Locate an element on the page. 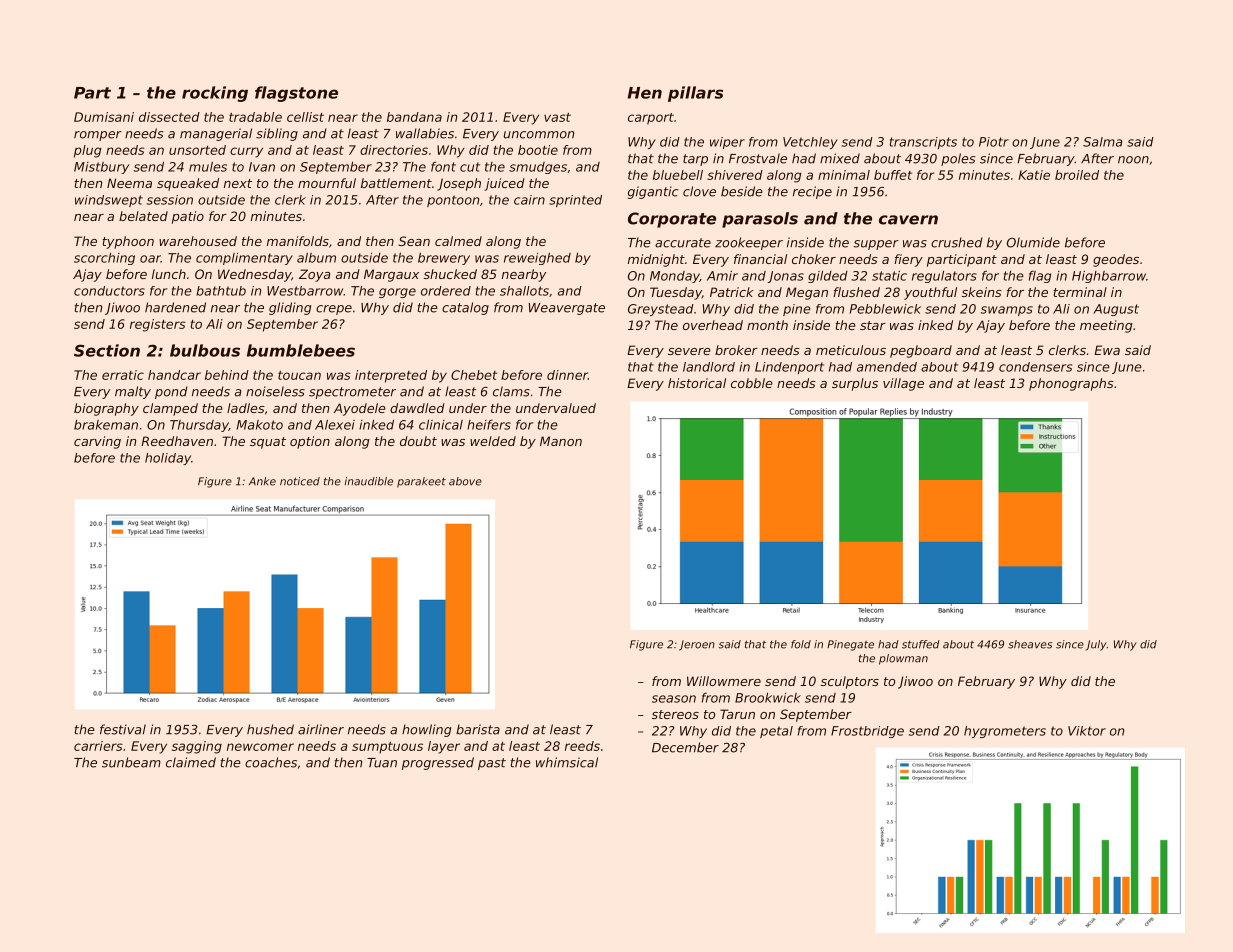 This page has width=1233, height=952. Manon is located at coordinates (561, 441).
